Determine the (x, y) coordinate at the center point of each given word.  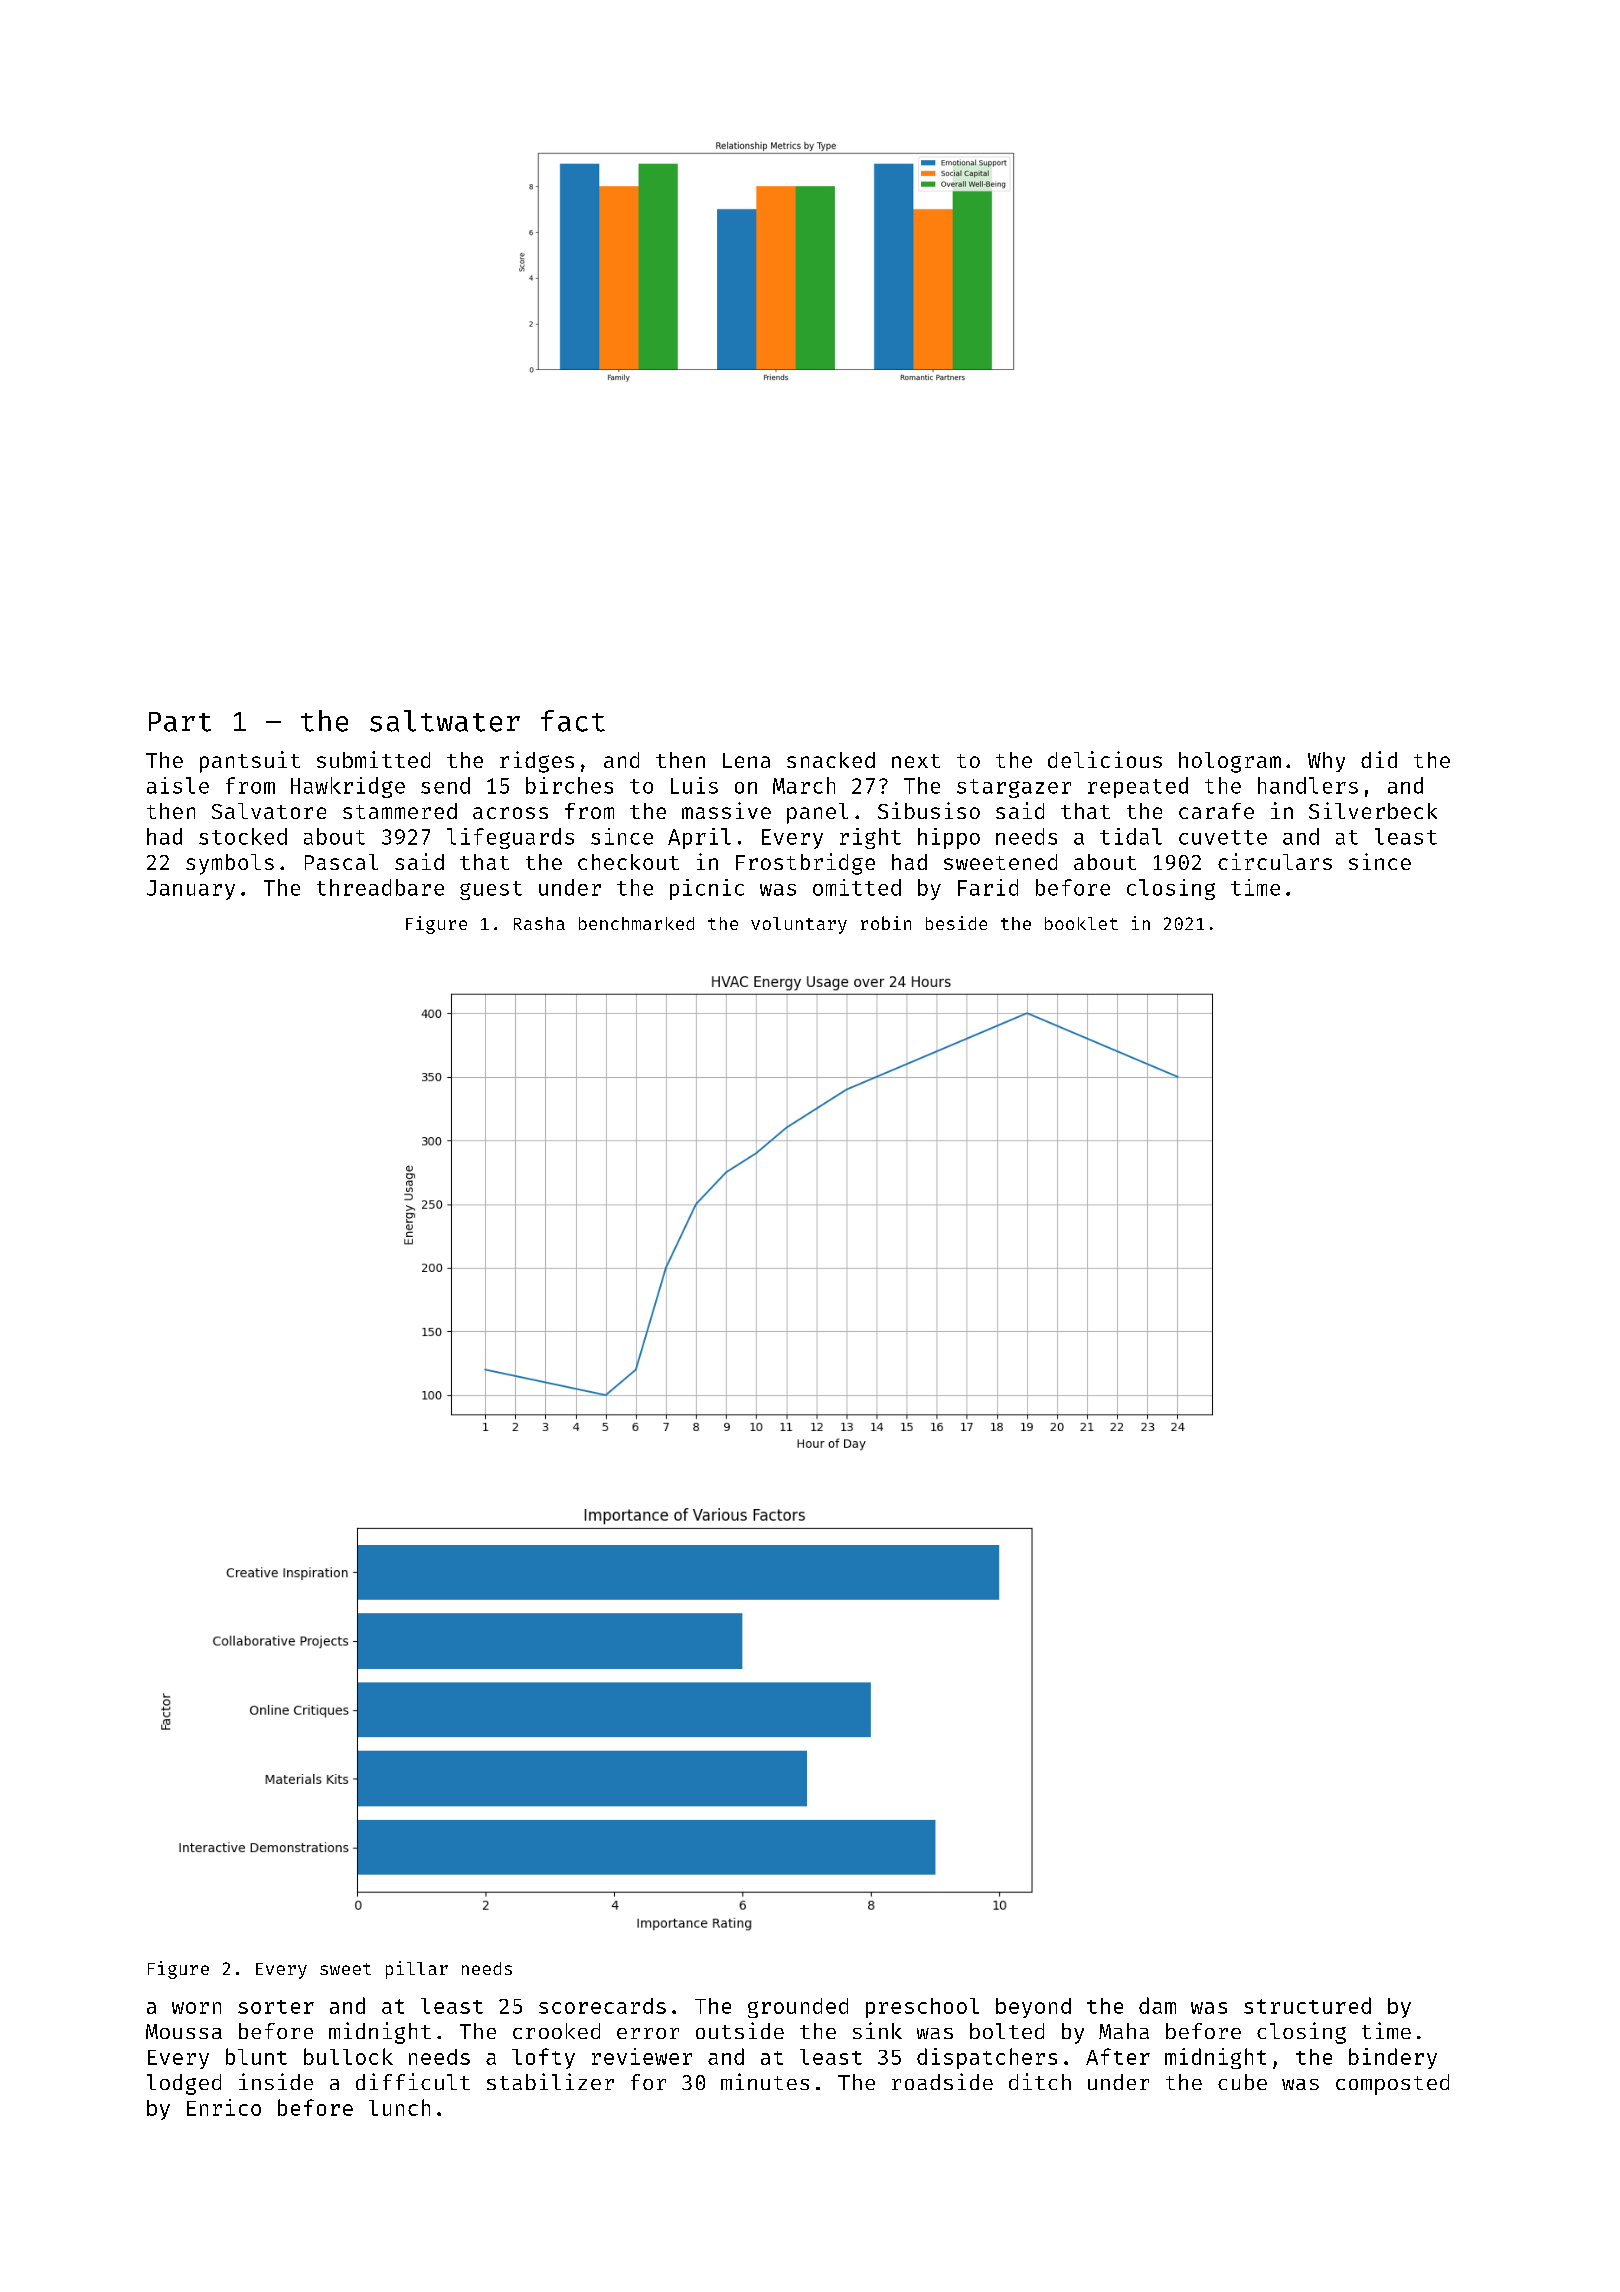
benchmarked (636, 923)
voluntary (799, 925)
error (648, 2033)
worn (196, 2008)
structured (1307, 2005)
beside (956, 923)
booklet (1081, 923)
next (916, 761)
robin (886, 923)
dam (1157, 2005)
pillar (417, 1970)
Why (1326, 762)
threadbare (380, 887)
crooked (556, 2031)
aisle (178, 785)
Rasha (539, 923)
